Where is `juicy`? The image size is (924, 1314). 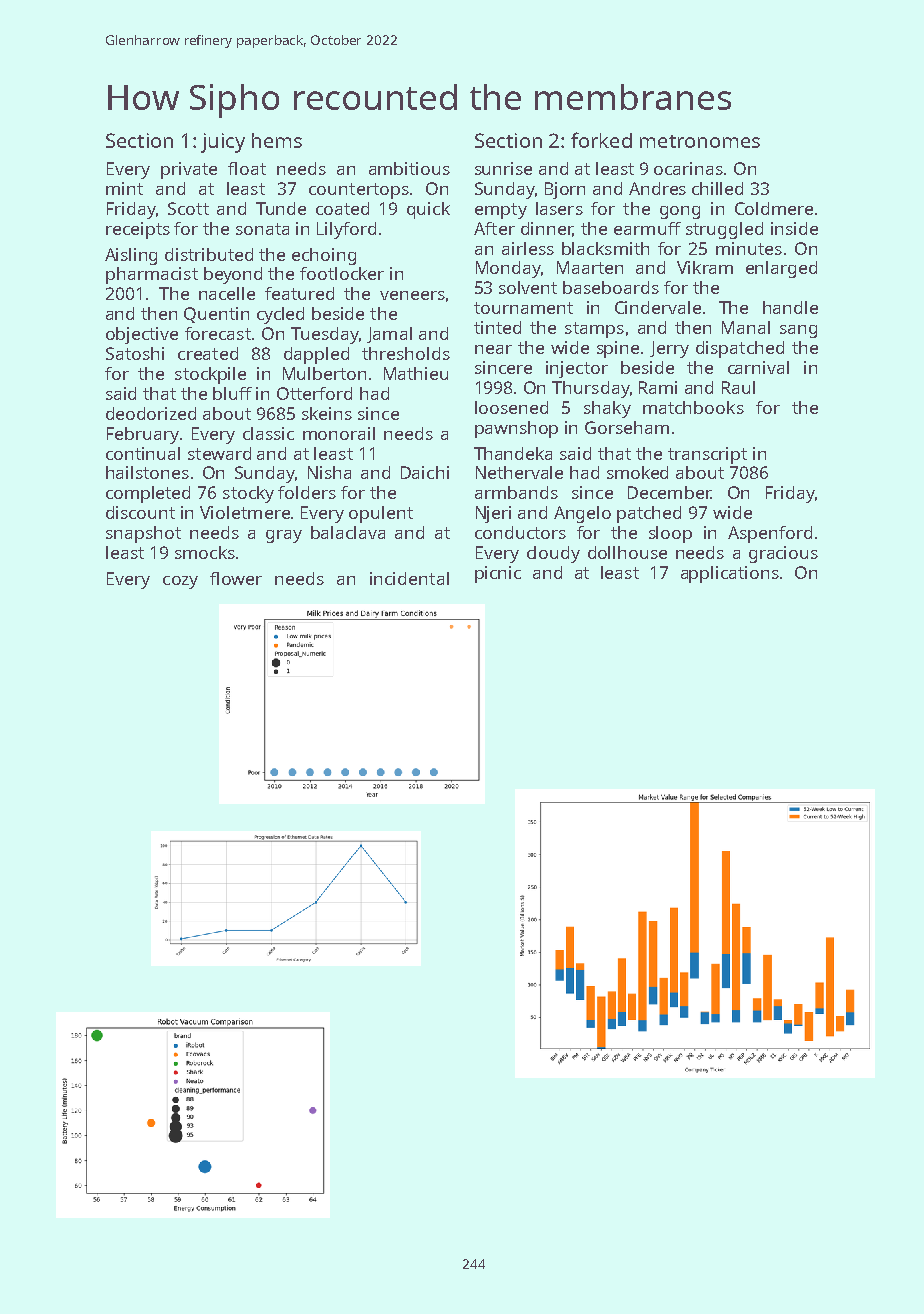
juicy is located at coordinates (223, 143).
